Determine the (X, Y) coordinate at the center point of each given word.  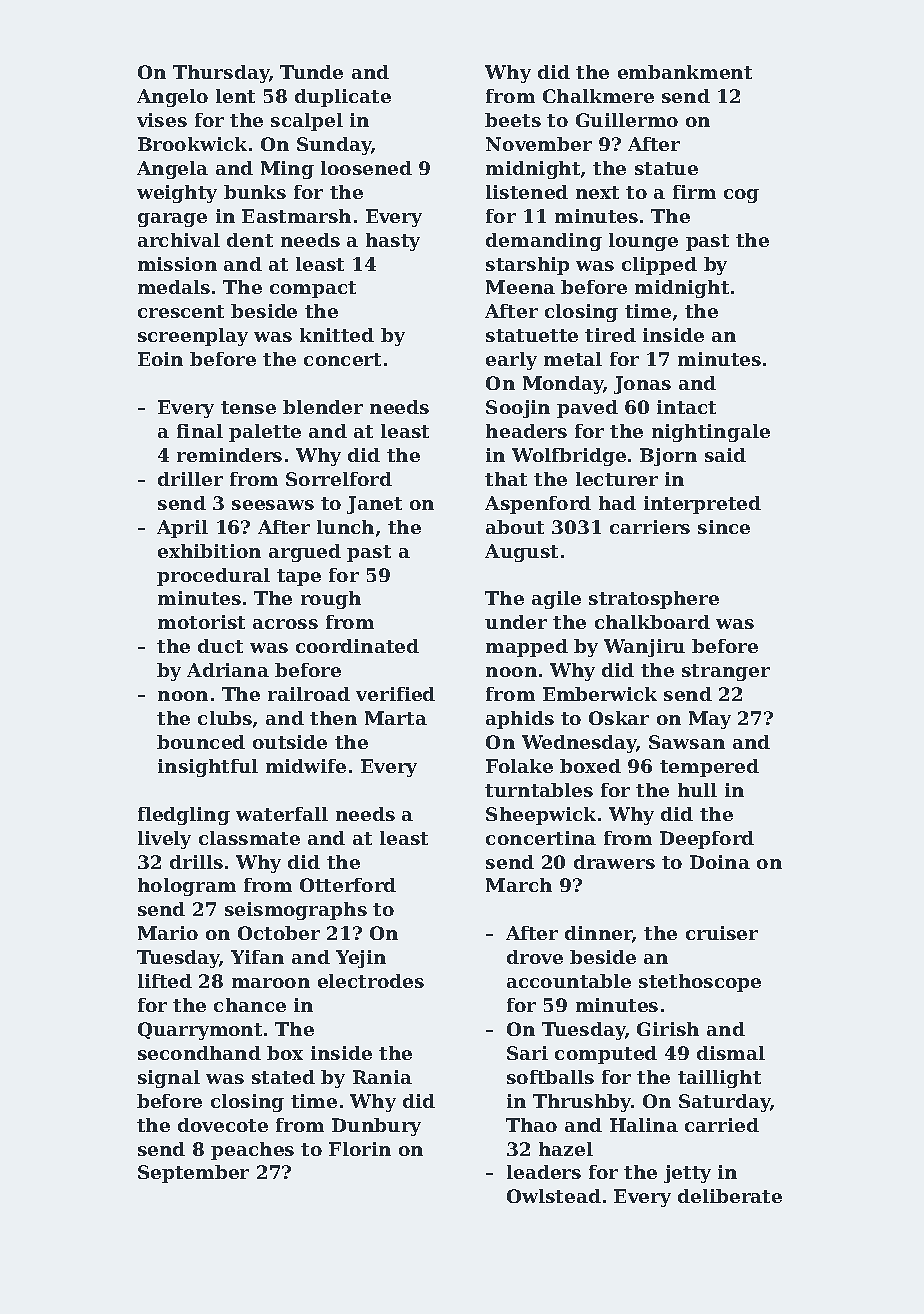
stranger (726, 672)
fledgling (184, 816)
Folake (519, 766)
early (511, 361)
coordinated (357, 646)
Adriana (228, 670)
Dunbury (376, 1127)
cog (741, 196)
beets (513, 120)
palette (265, 433)
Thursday (221, 74)
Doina (720, 862)
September (193, 1174)
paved (587, 409)
